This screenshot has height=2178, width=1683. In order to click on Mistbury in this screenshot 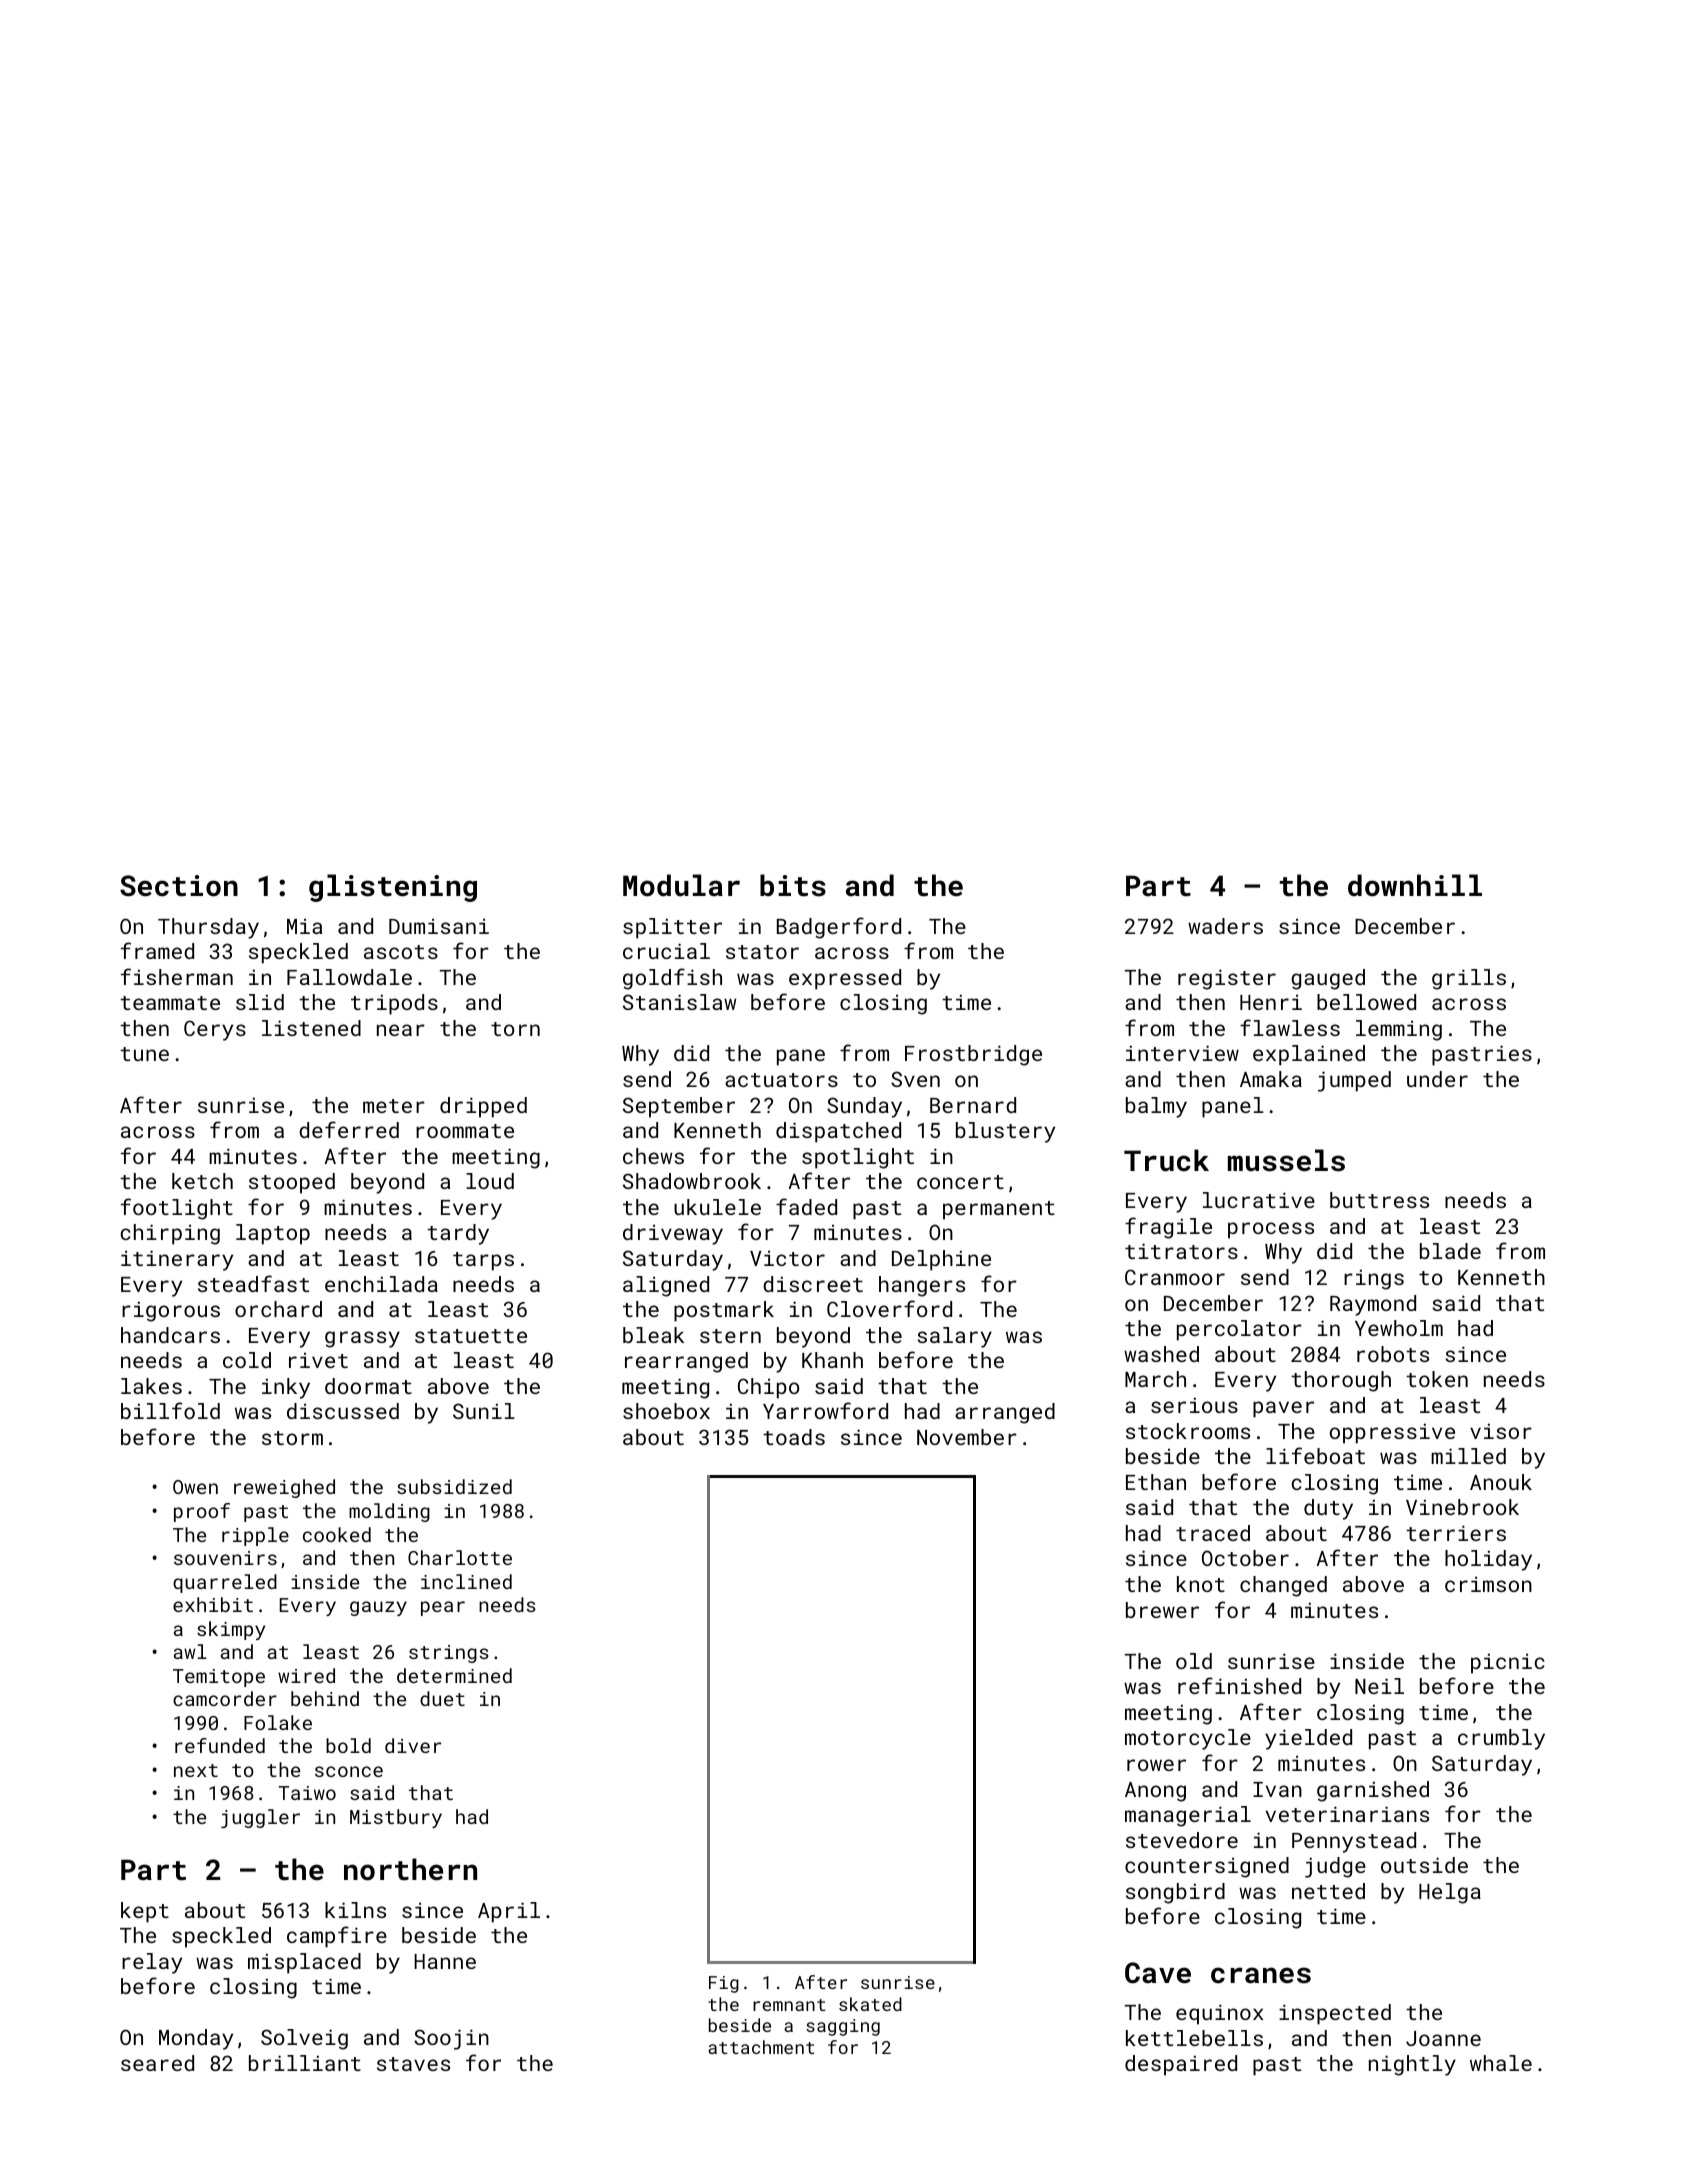, I will do `click(396, 1818)`.
